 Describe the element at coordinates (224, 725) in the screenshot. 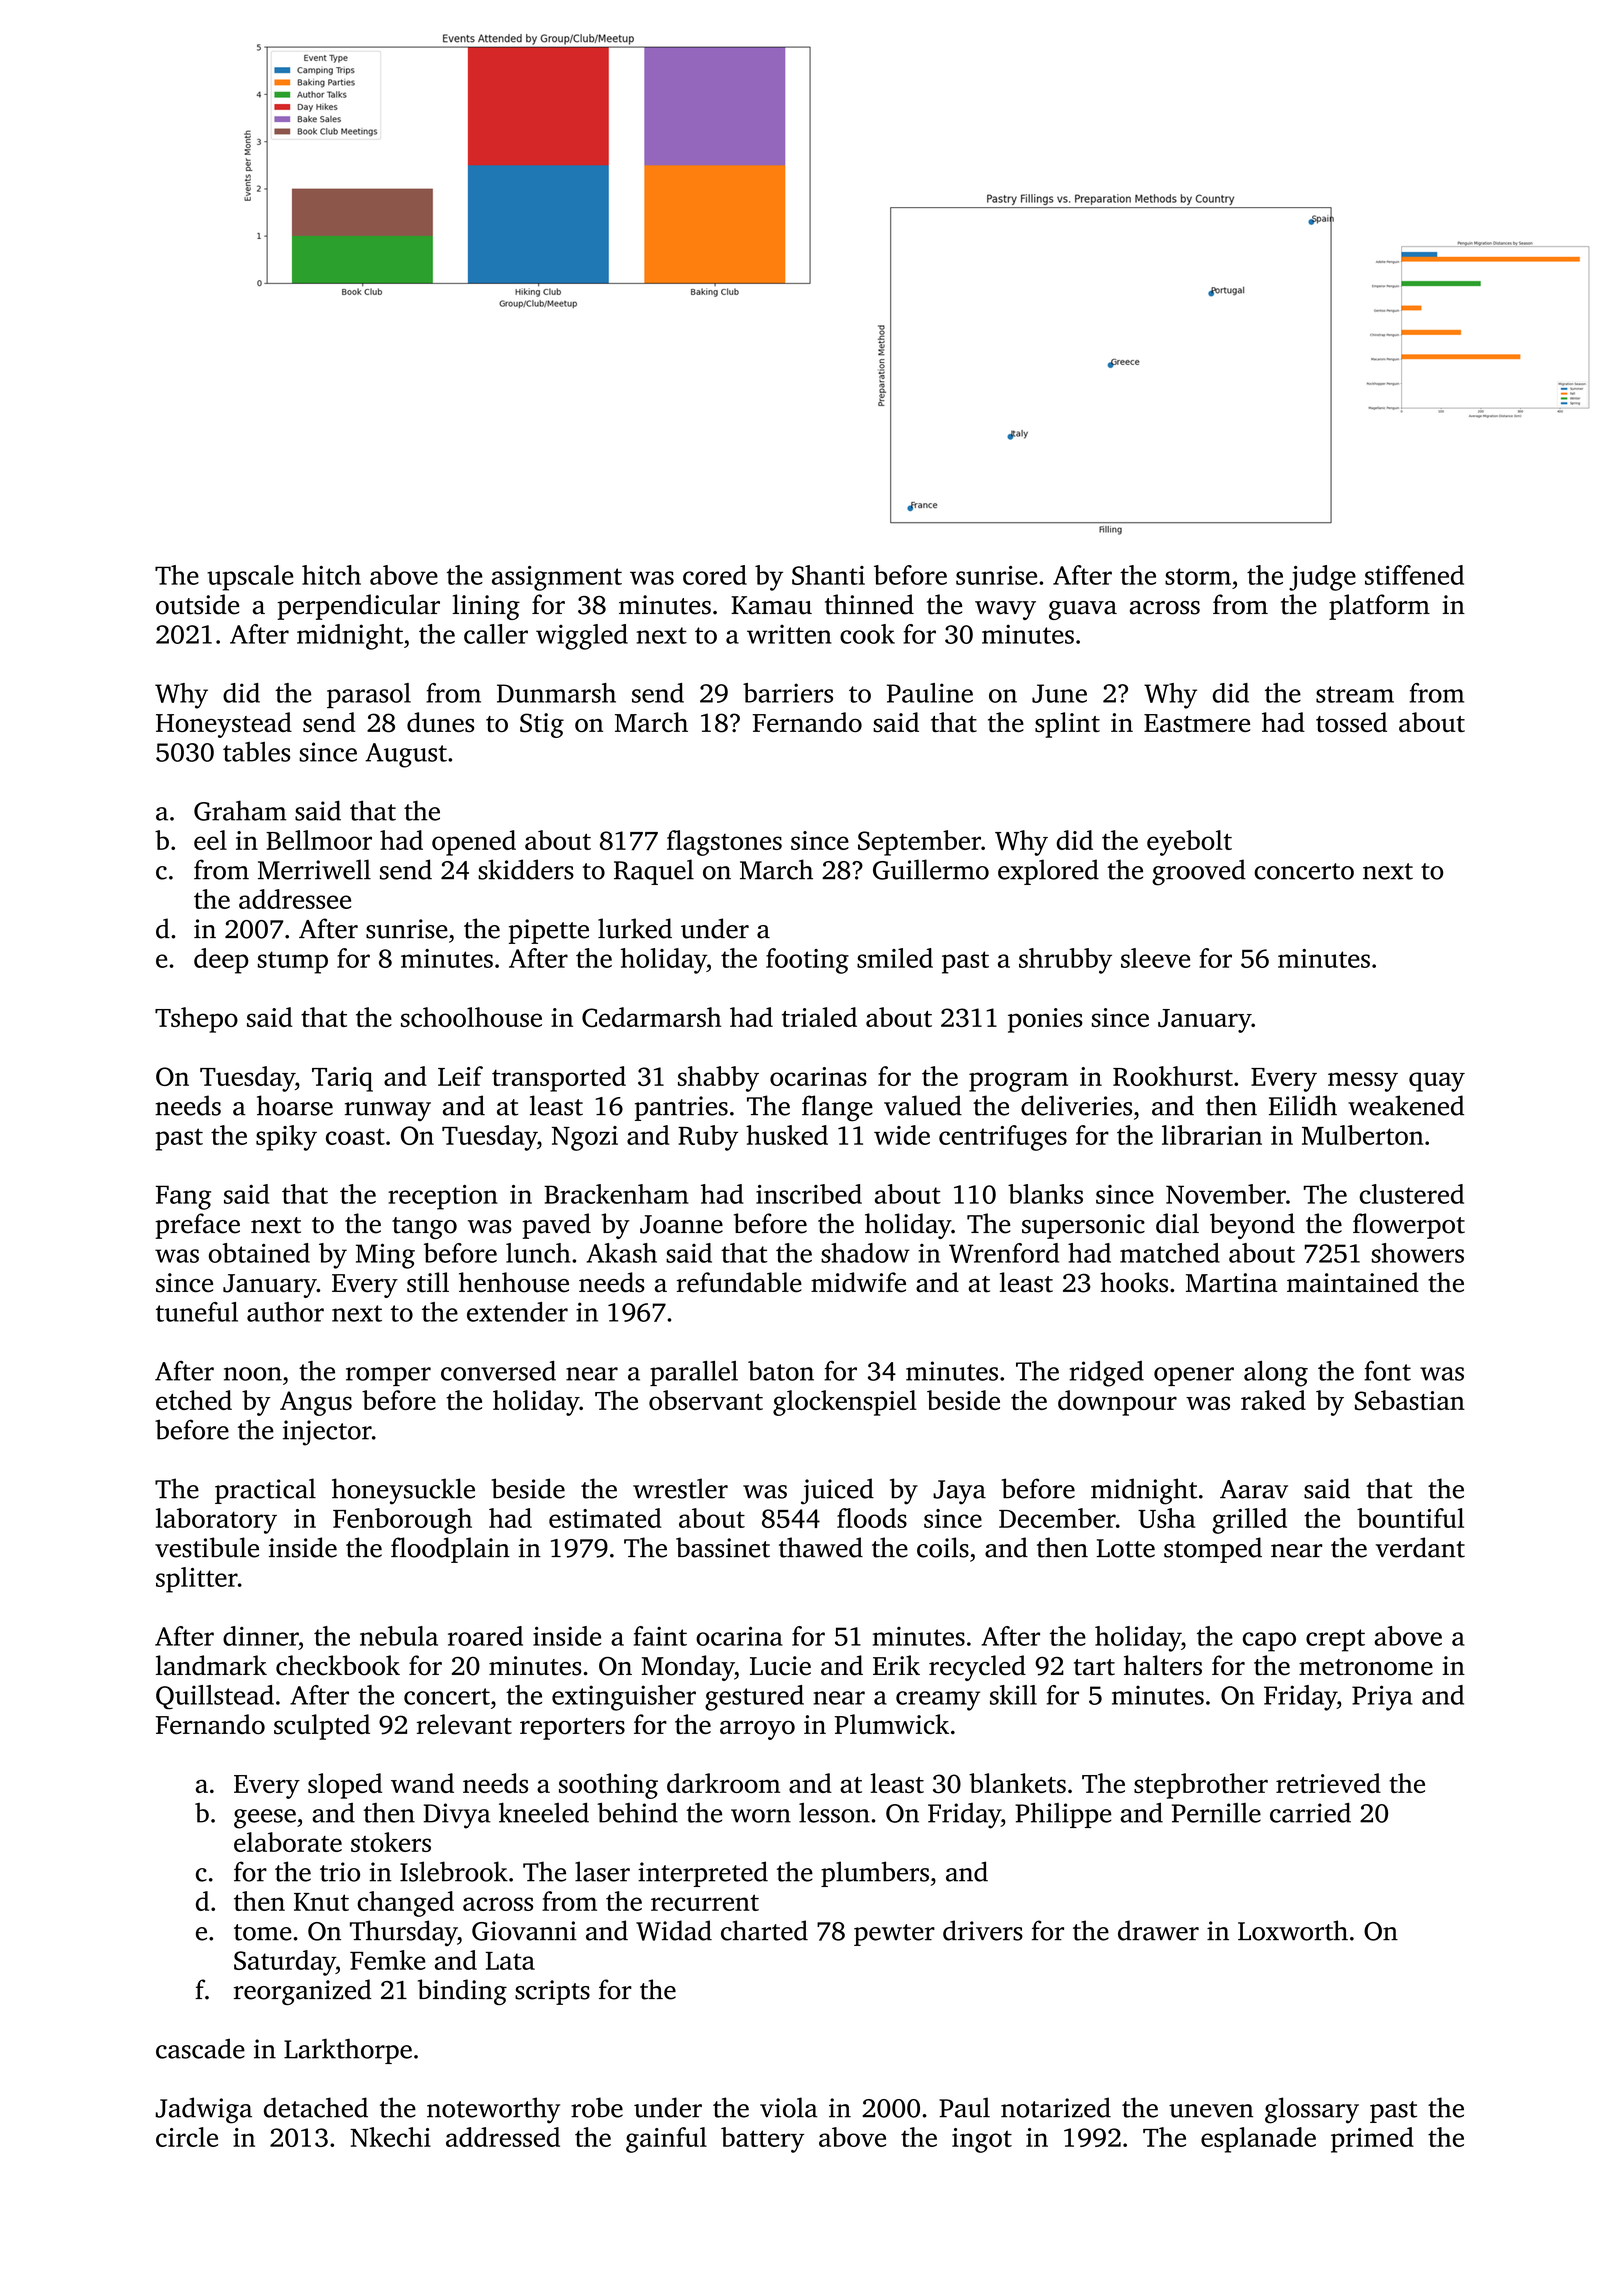

I see `Honeystead` at that location.
